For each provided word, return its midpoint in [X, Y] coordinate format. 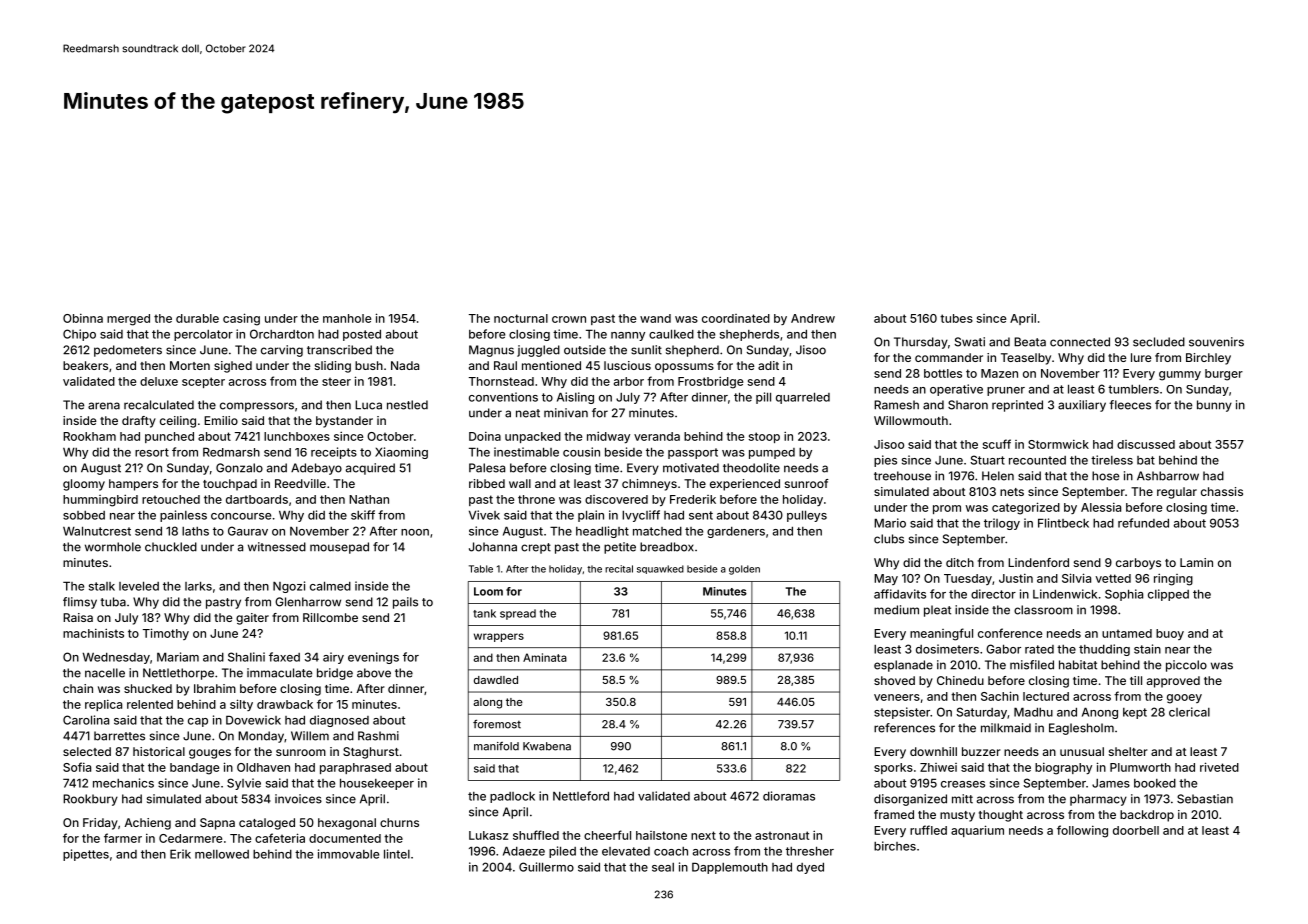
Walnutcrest [97, 531]
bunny [1214, 406]
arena [104, 406]
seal [663, 867]
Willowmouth [911, 420]
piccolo [1186, 666]
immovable [348, 854]
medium [896, 610]
